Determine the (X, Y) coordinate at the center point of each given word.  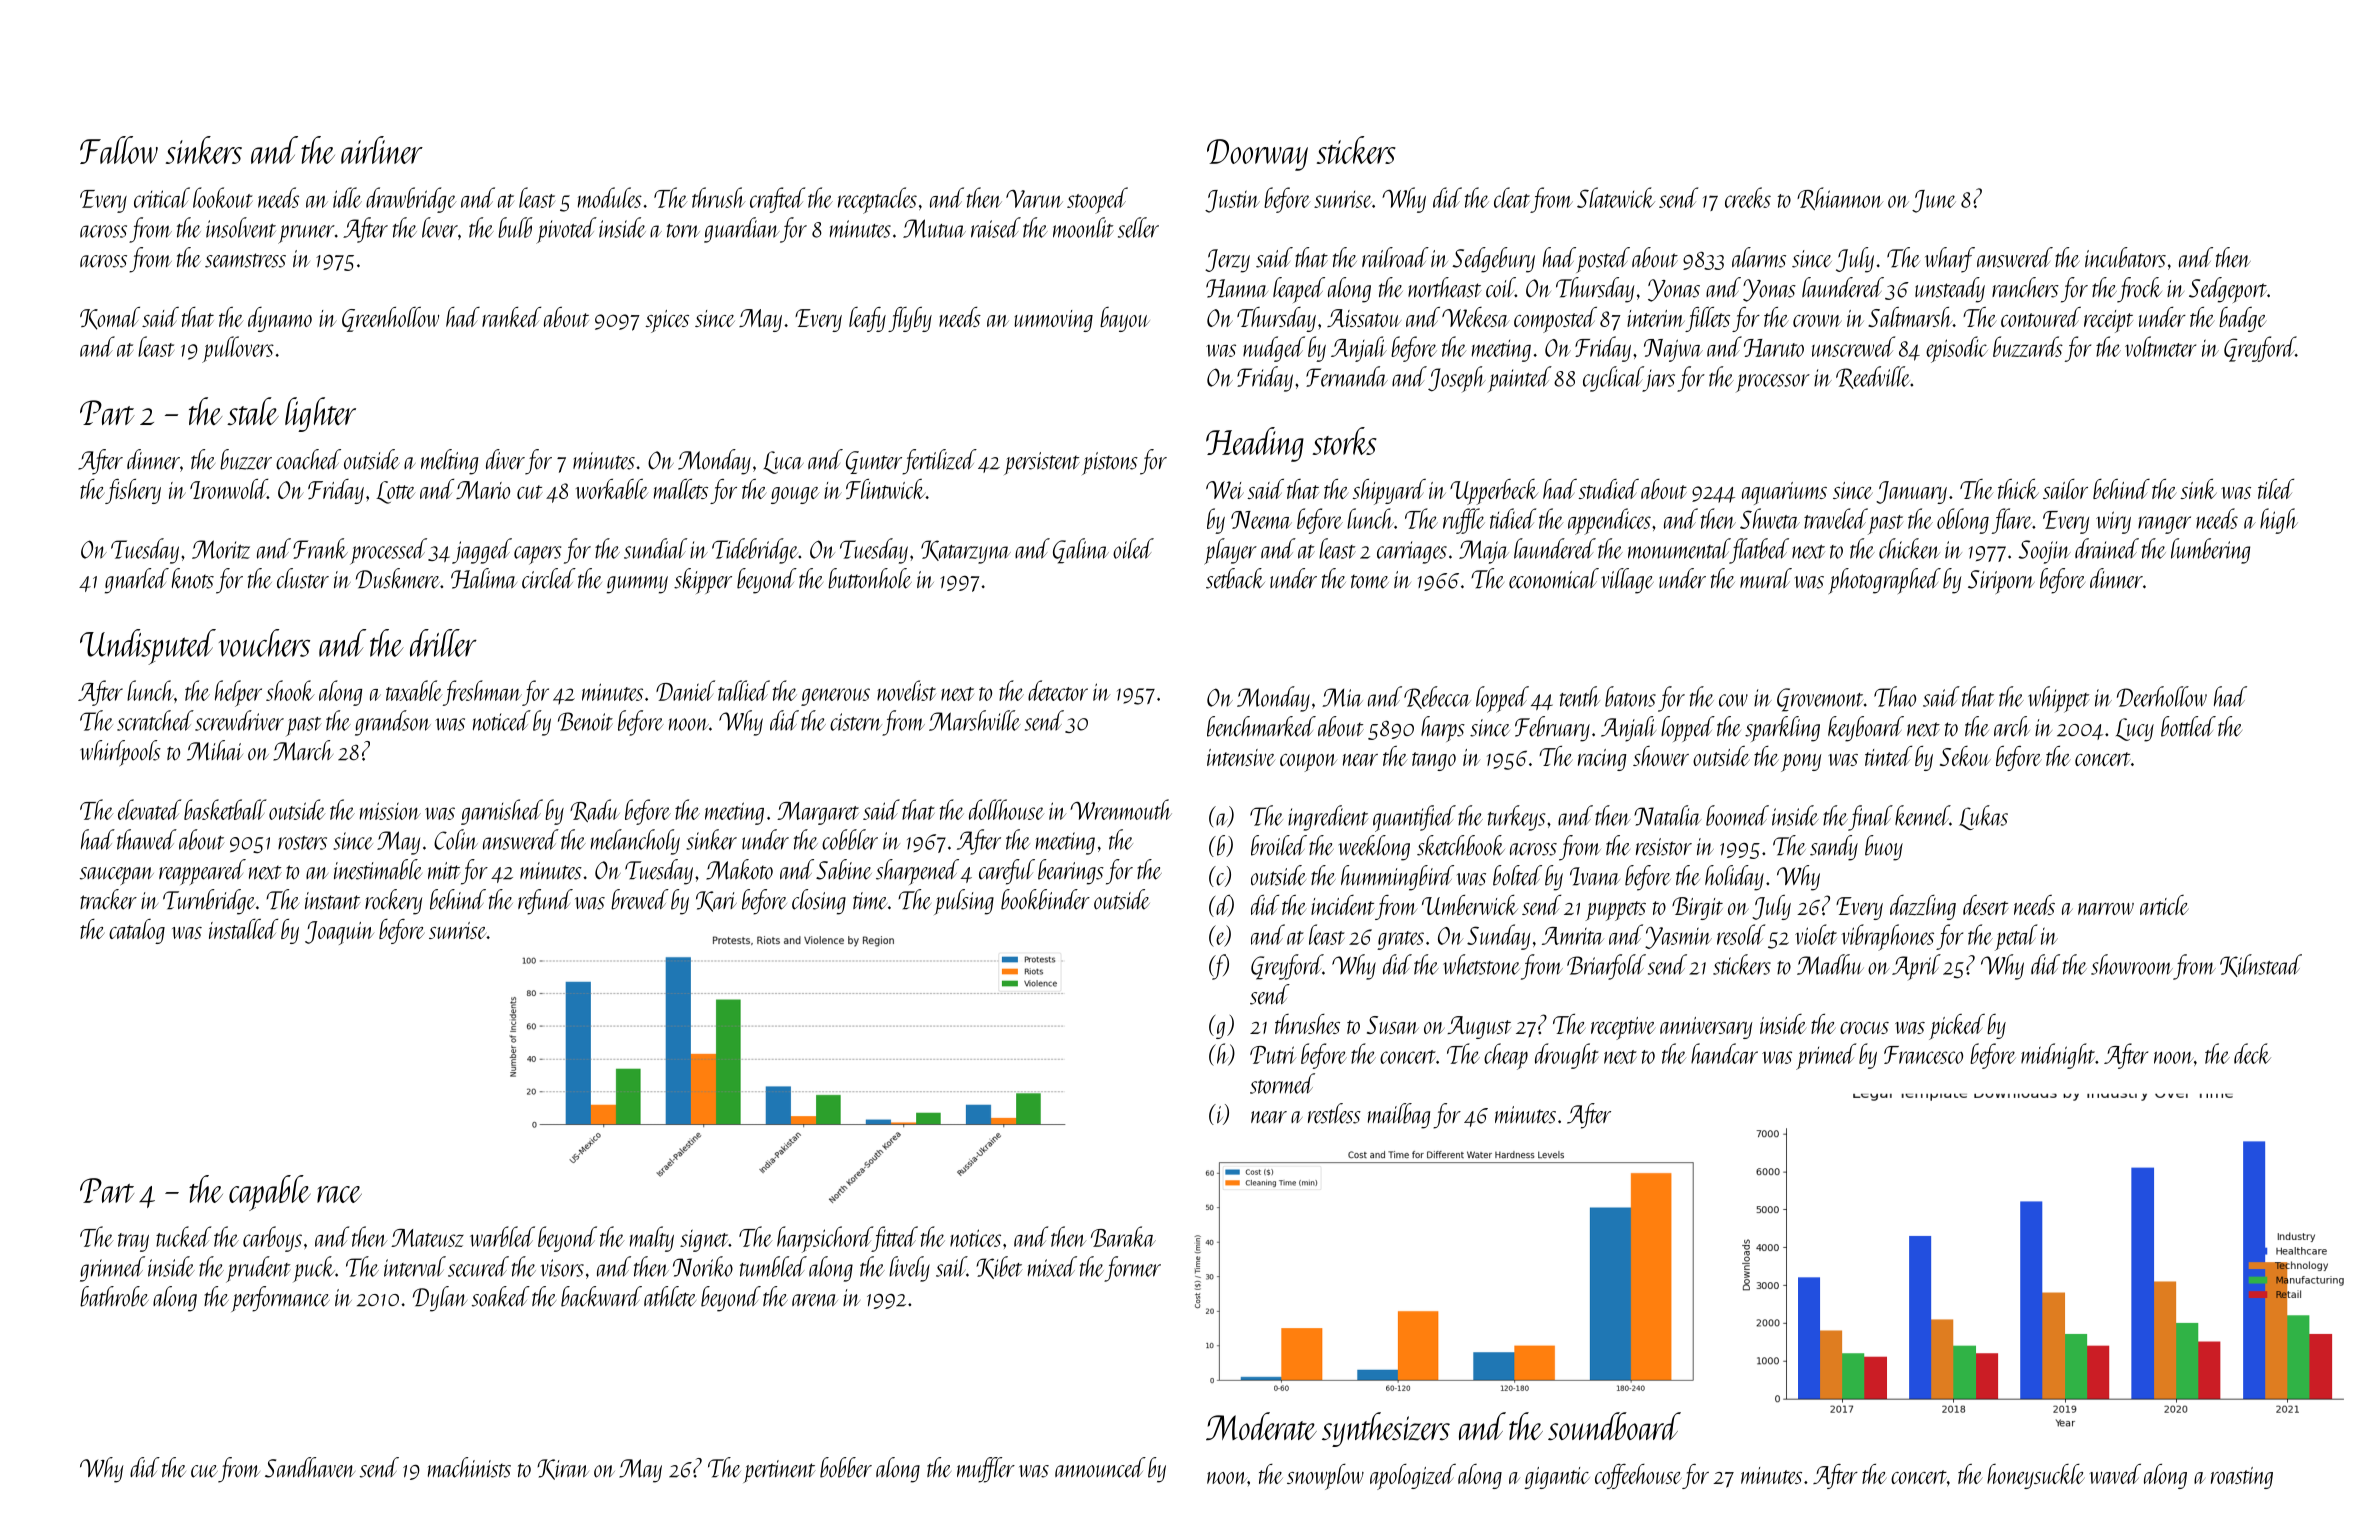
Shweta (1770, 518)
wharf (1950, 260)
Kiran (563, 1469)
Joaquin (339, 933)
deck (2252, 1053)
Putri (1273, 1055)
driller (443, 643)
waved (2115, 1474)
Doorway (1257, 155)
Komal (110, 318)
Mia (1342, 697)
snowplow (1325, 1477)
